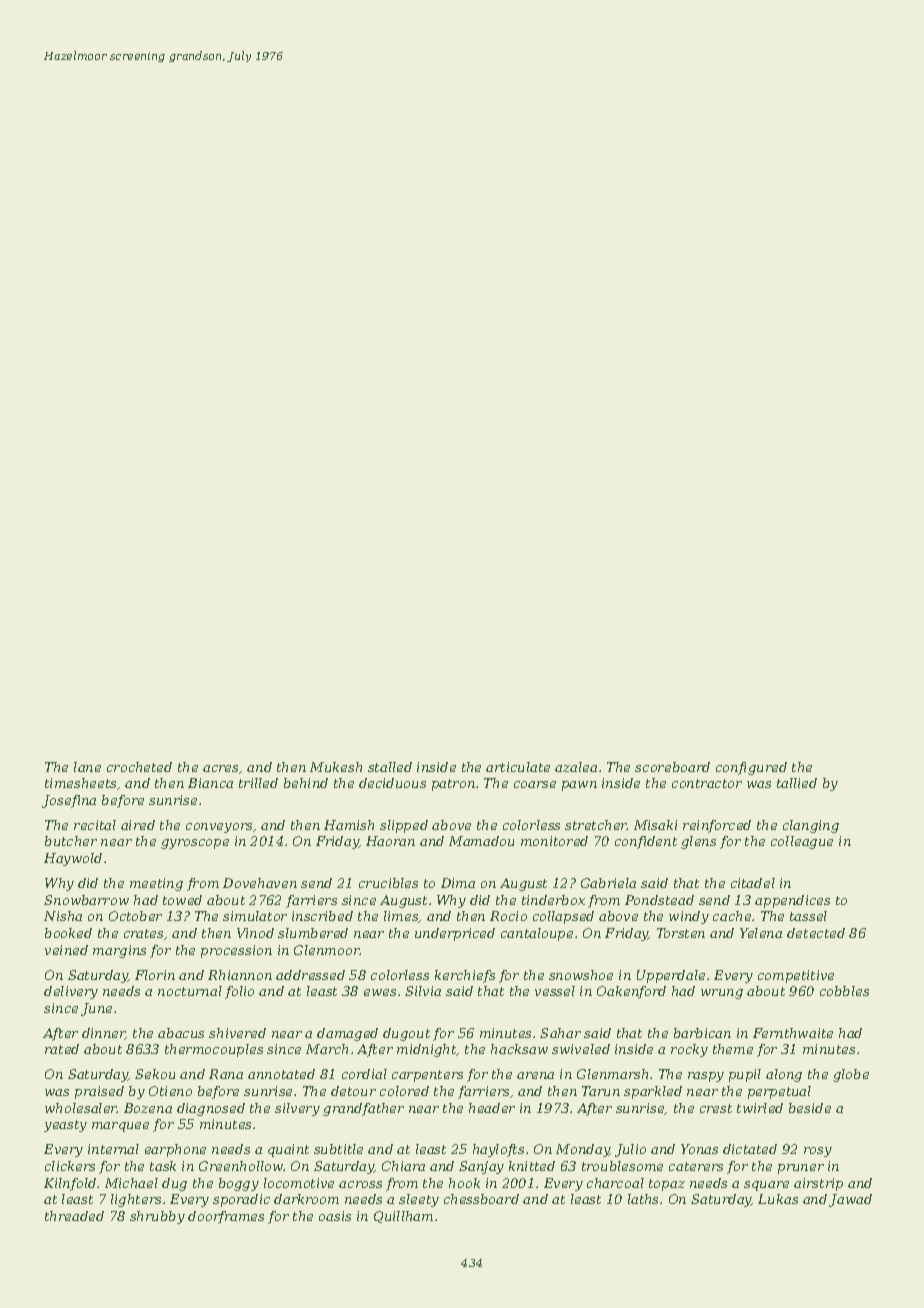  Describe the element at coordinates (733, 1049) in the document. I see `theme` at that location.
